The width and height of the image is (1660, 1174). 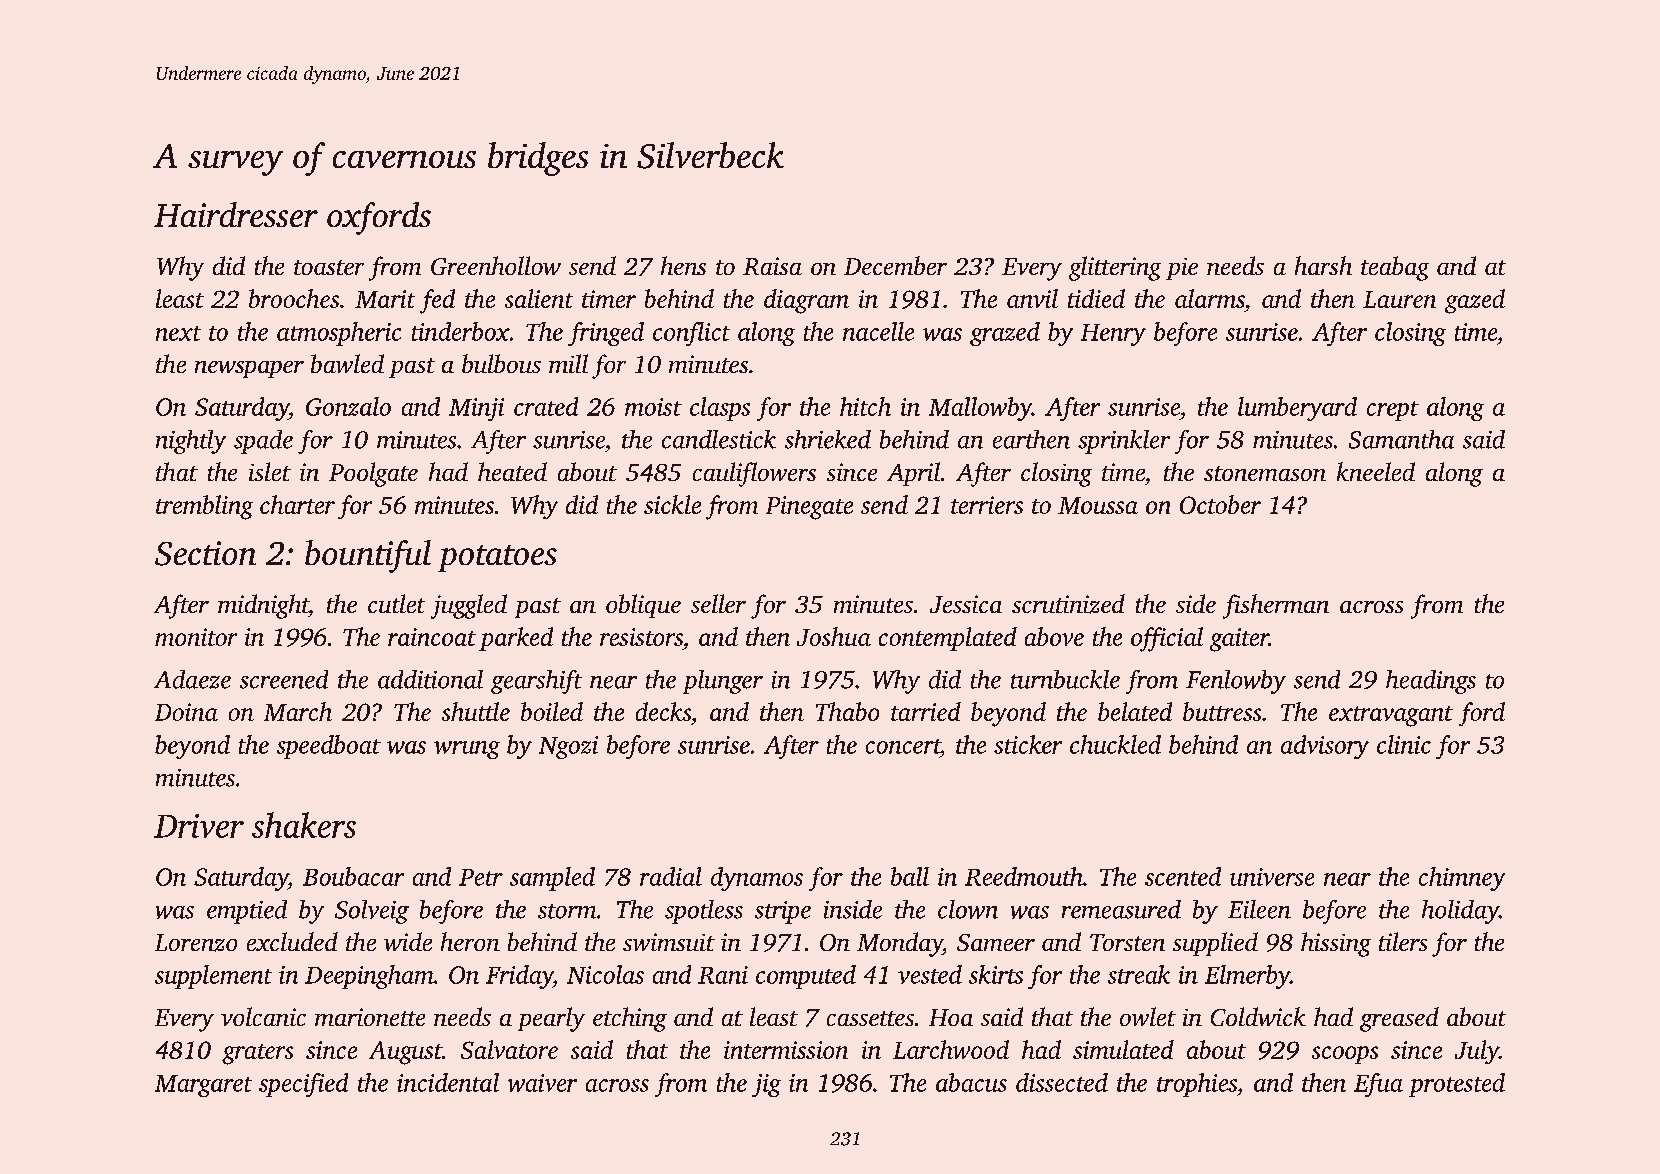 What do you see at coordinates (895, 265) in the image?
I see `December` at bounding box center [895, 265].
